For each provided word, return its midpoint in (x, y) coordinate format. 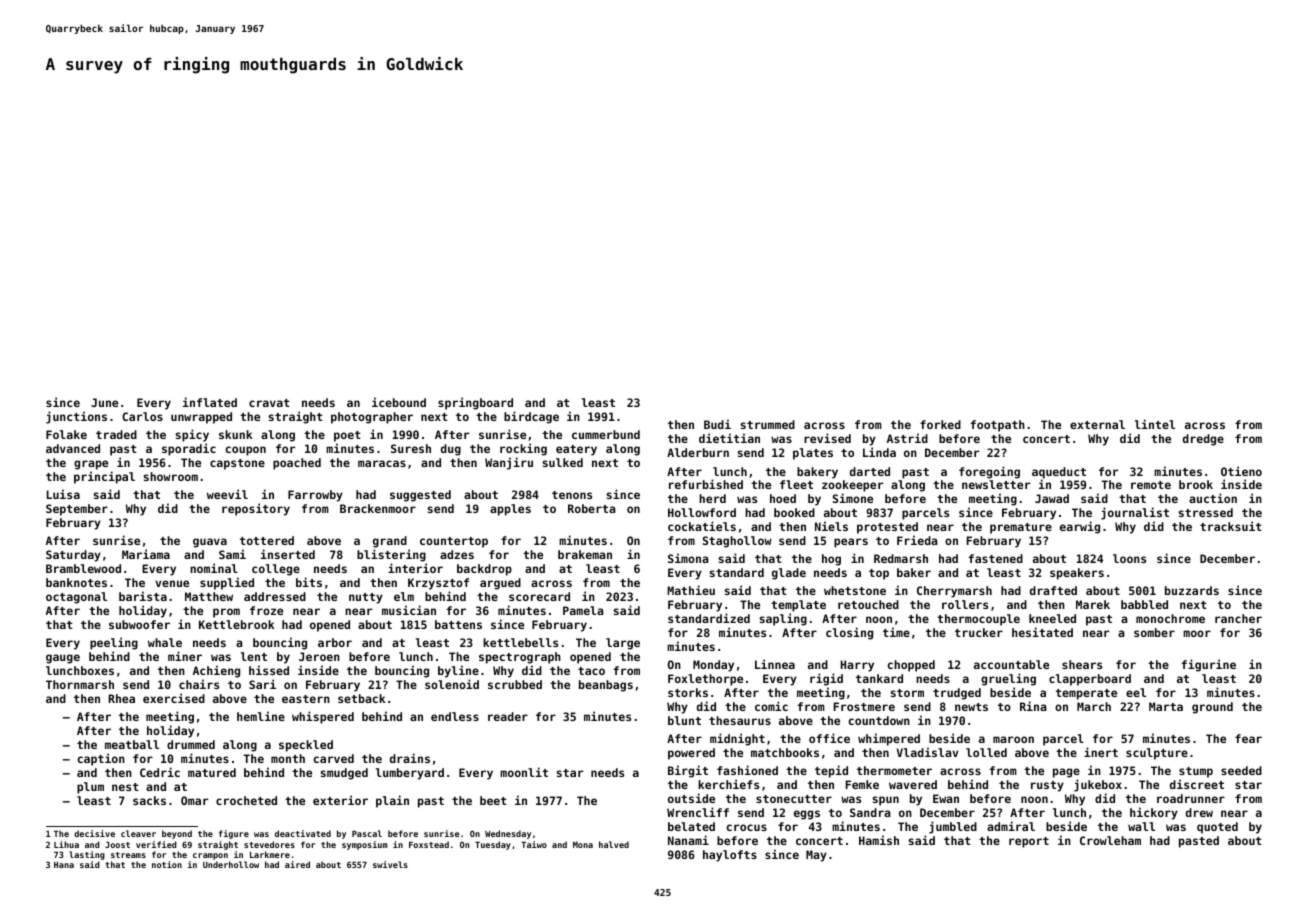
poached (297, 464)
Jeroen (319, 656)
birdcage (531, 417)
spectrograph (520, 658)
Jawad (1052, 498)
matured (212, 772)
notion (167, 864)
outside (691, 798)
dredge (1203, 440)
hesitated (1042, 632)
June (104, 402)
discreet (1197, 784)
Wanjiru (509, 463)
